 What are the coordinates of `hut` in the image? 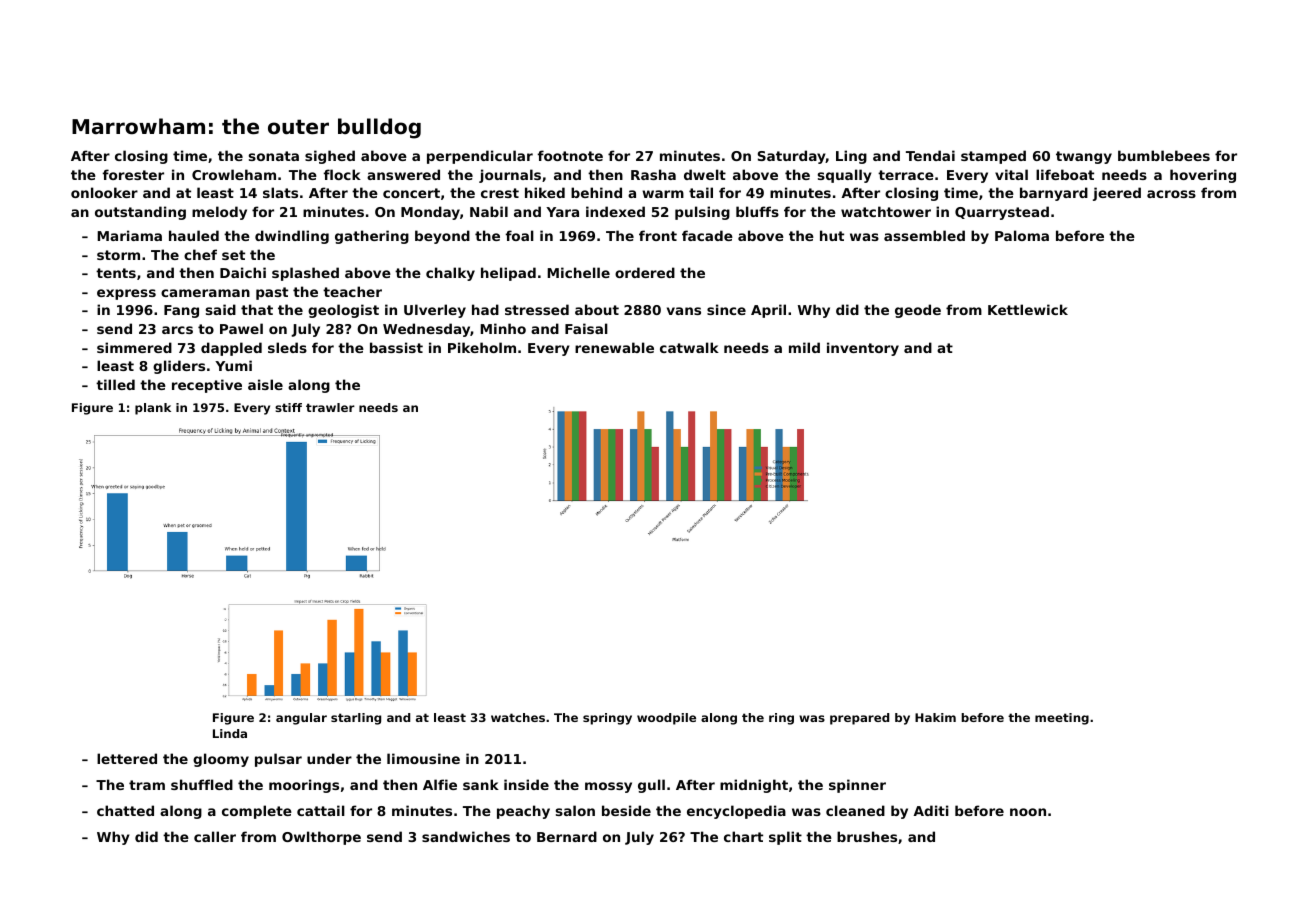 It's located at (832, 235).
